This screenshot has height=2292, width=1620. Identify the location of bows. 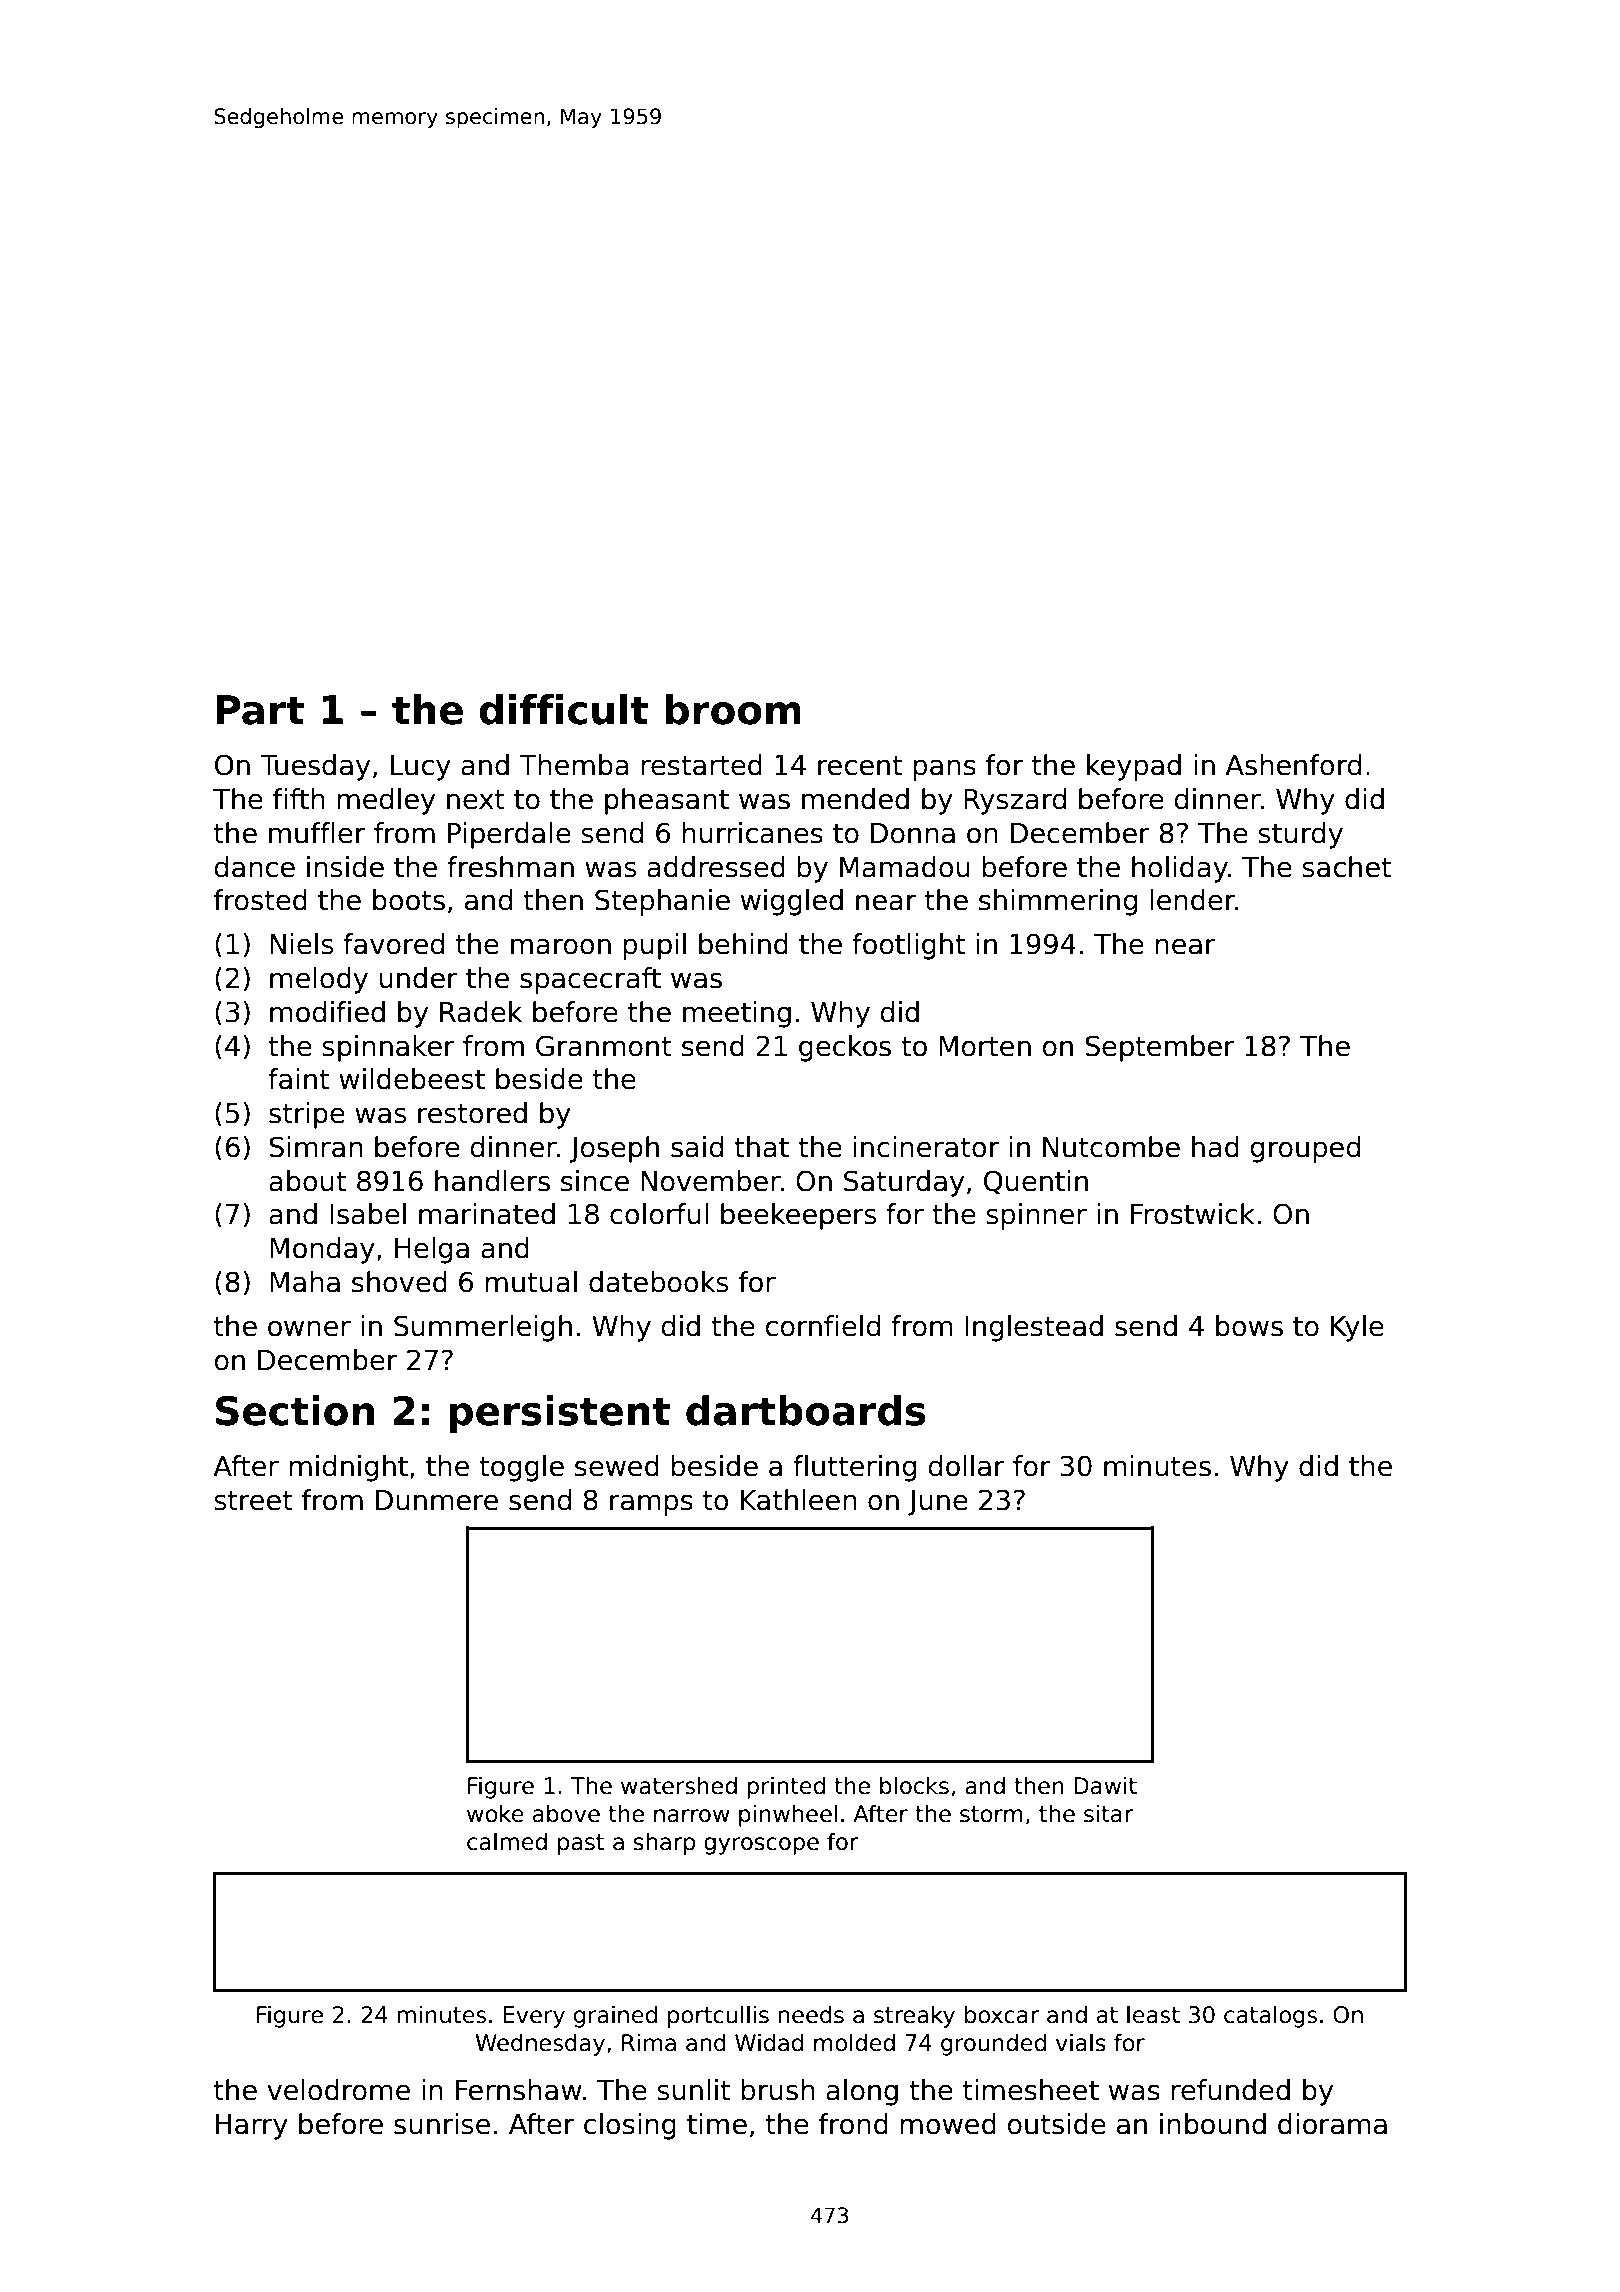
(1249, 1326).
